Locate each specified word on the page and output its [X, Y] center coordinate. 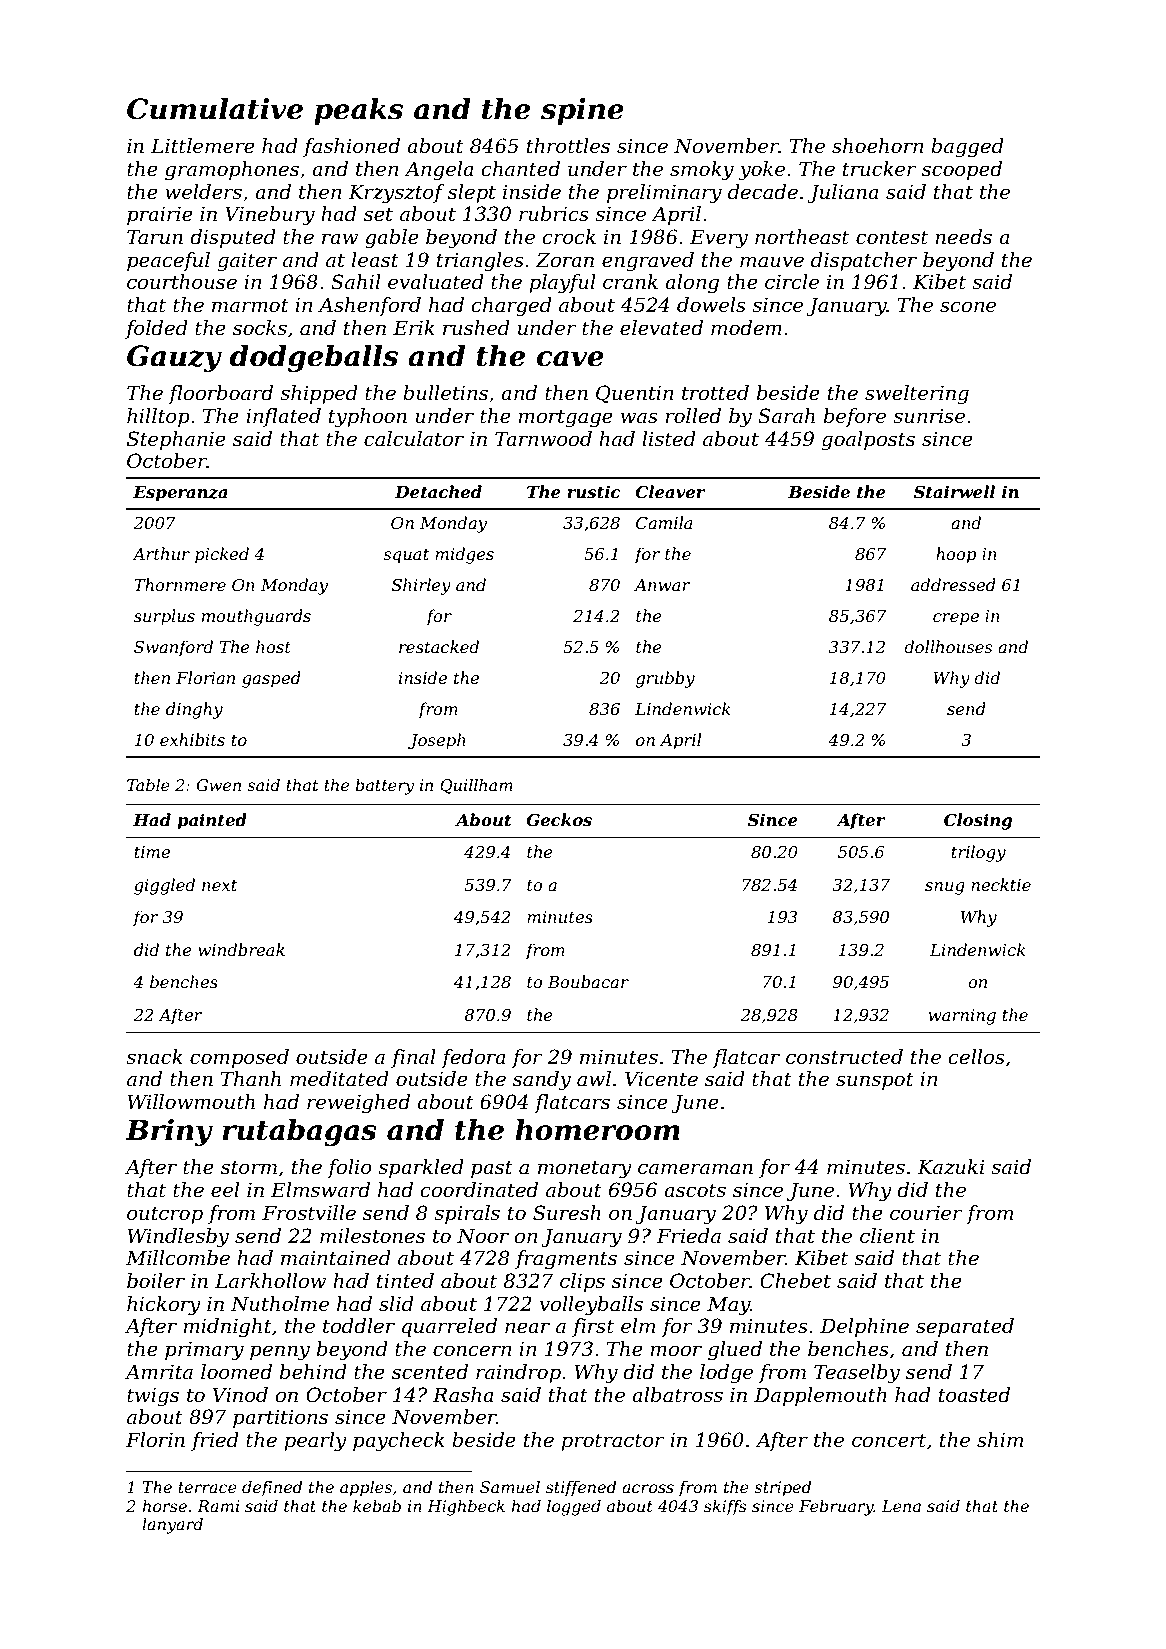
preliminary [664, 194]
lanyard [172, 1526]
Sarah [786, 416]
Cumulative [215, 109]
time [152, 852]
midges [464, 555]
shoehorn [878, 146]
